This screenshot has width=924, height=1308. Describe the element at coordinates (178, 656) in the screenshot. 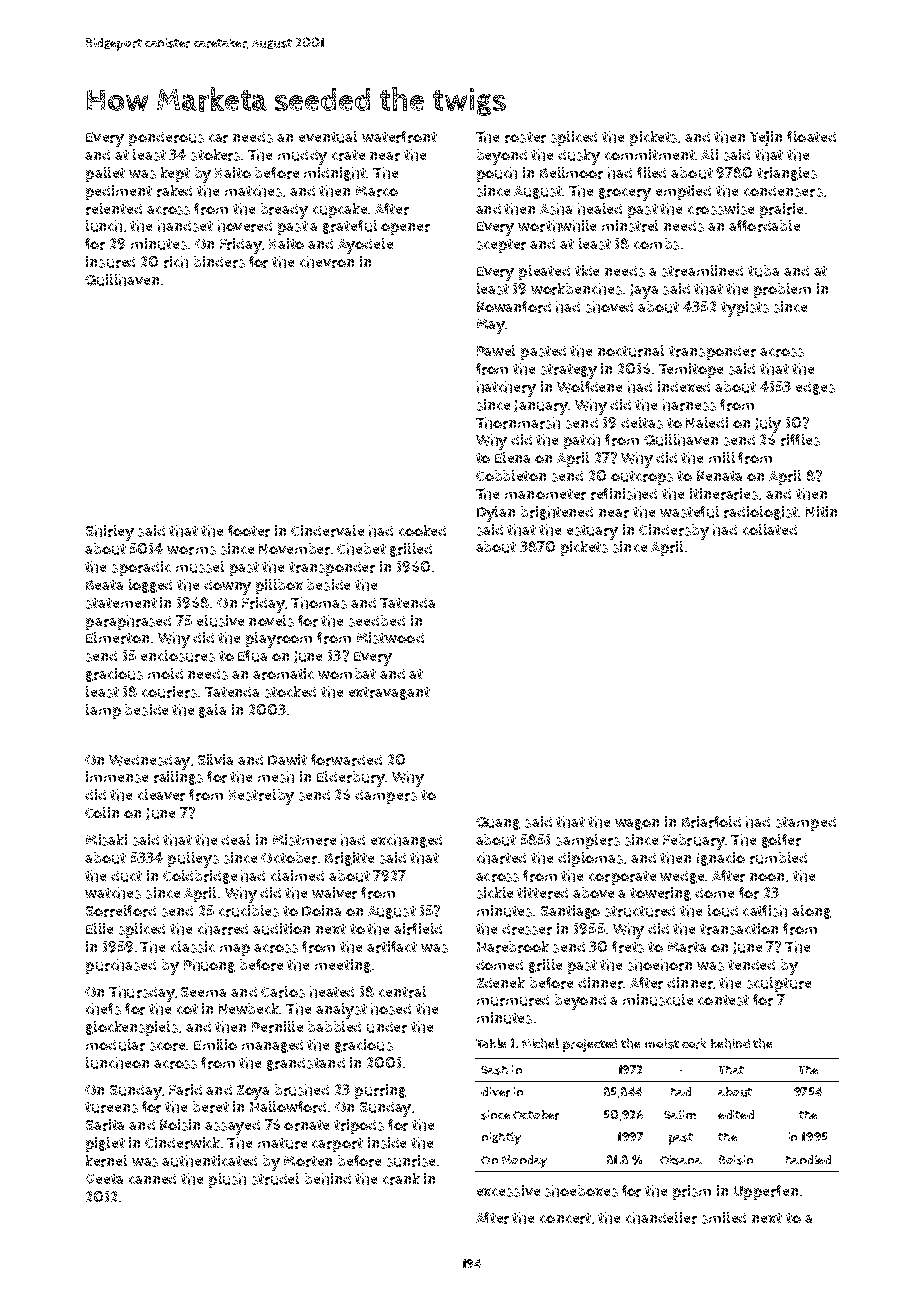

I see `enclosures` at that location.
